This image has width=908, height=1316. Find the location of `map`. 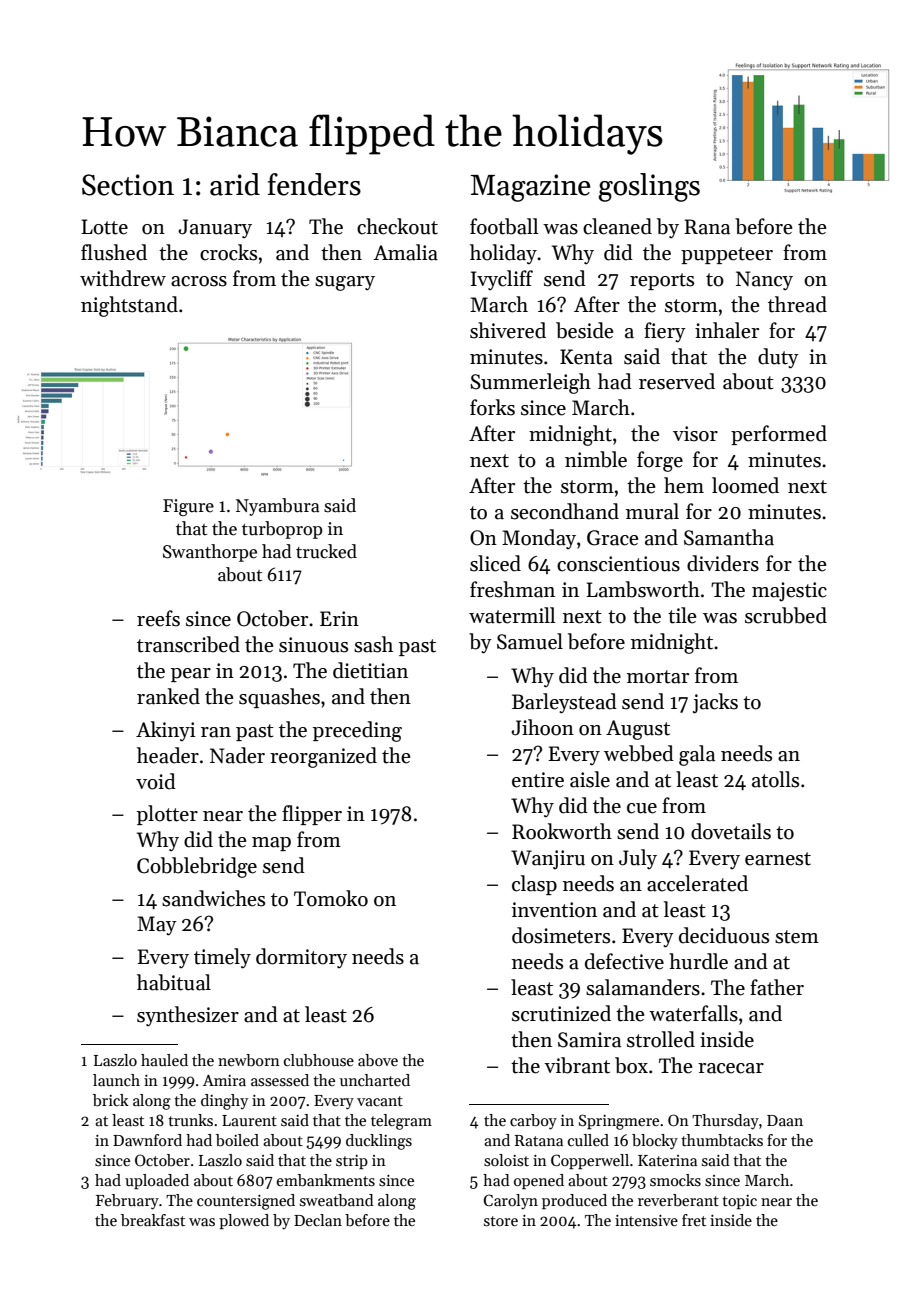

map is located at coordinates (271, 844).
